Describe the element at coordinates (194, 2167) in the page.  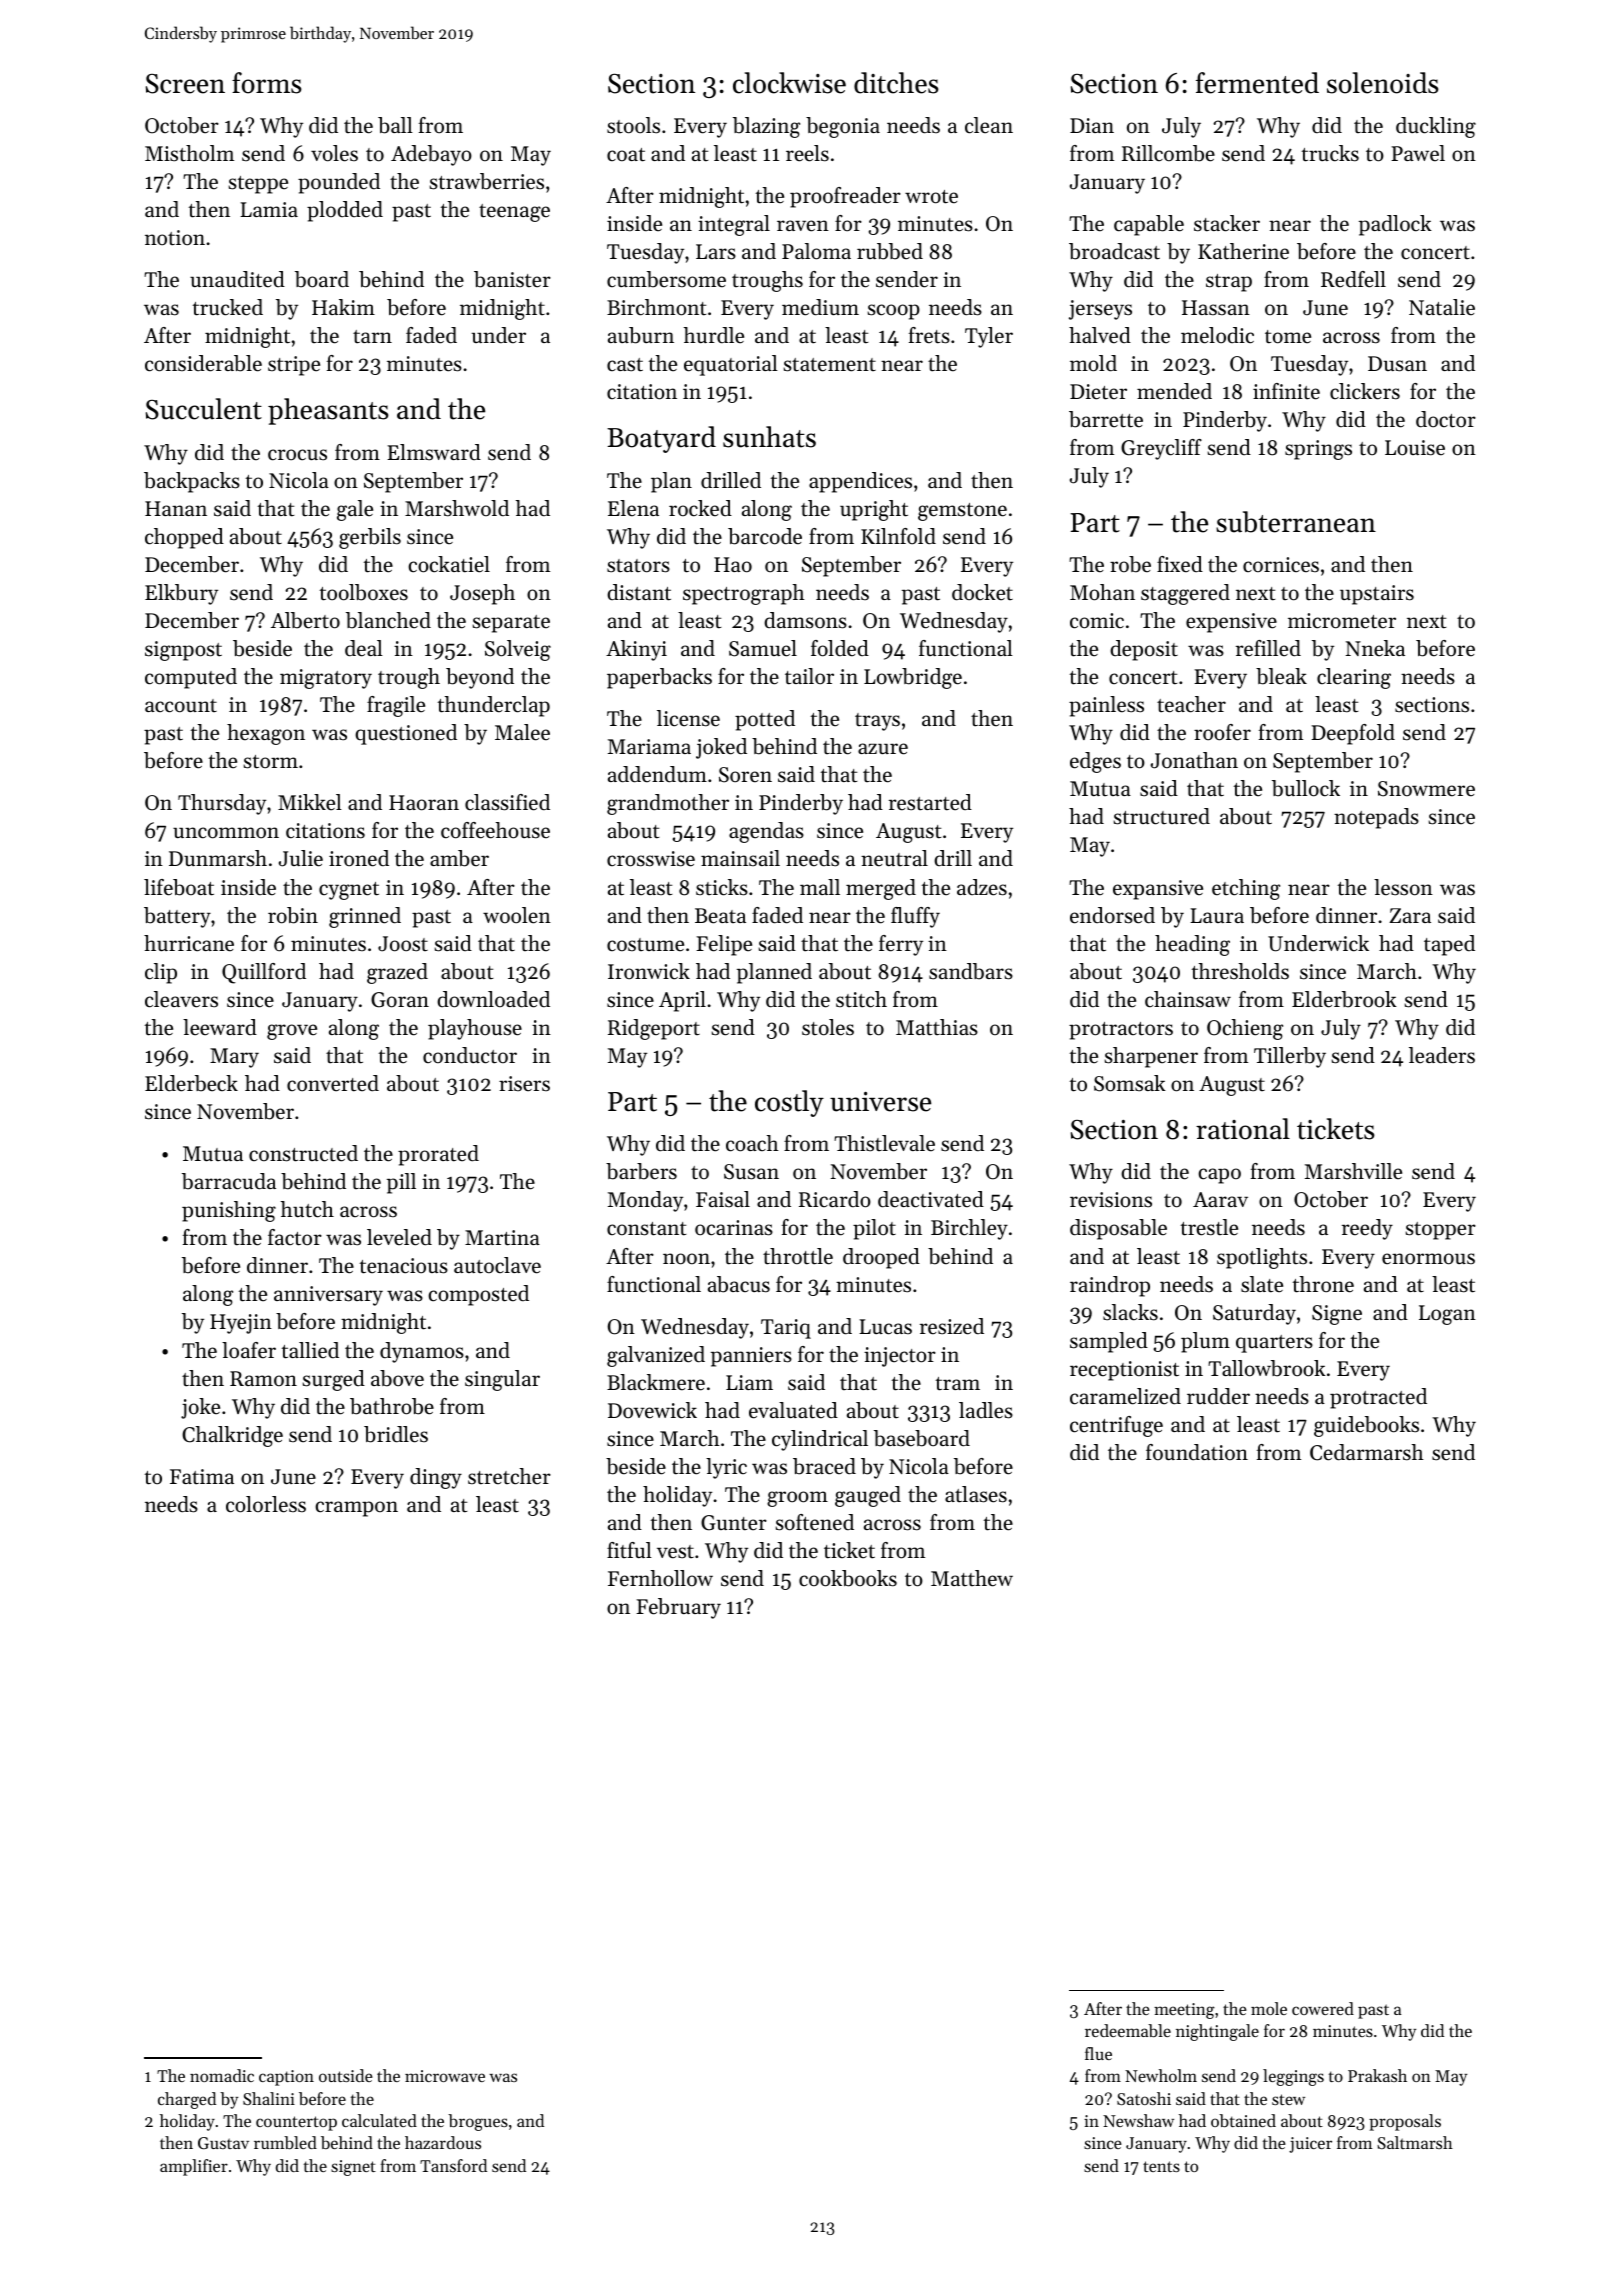
I see `amplifier` at that location.
